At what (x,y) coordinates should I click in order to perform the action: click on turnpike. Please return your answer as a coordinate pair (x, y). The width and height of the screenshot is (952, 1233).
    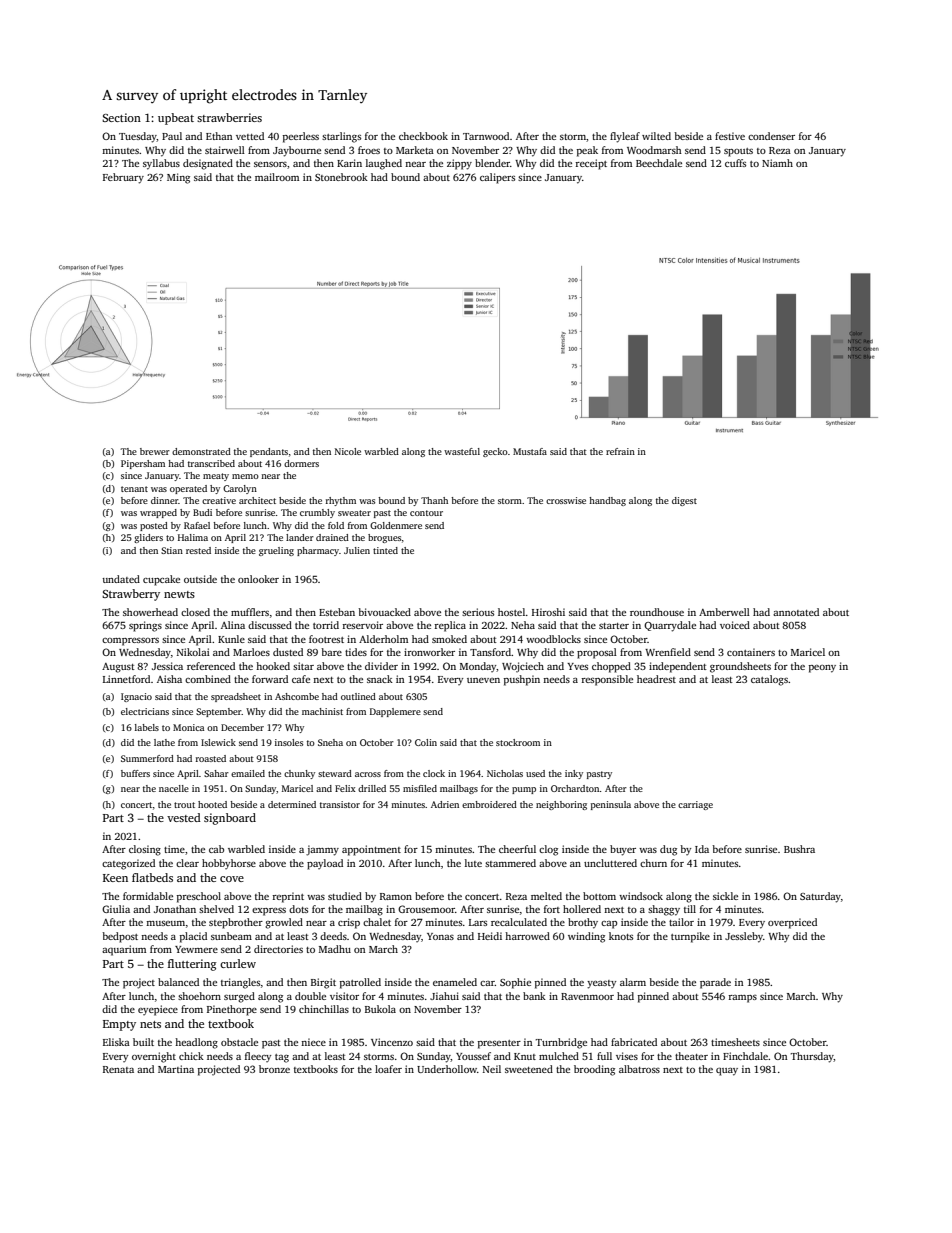
    Looking at the image, I should click on (690, 937).
